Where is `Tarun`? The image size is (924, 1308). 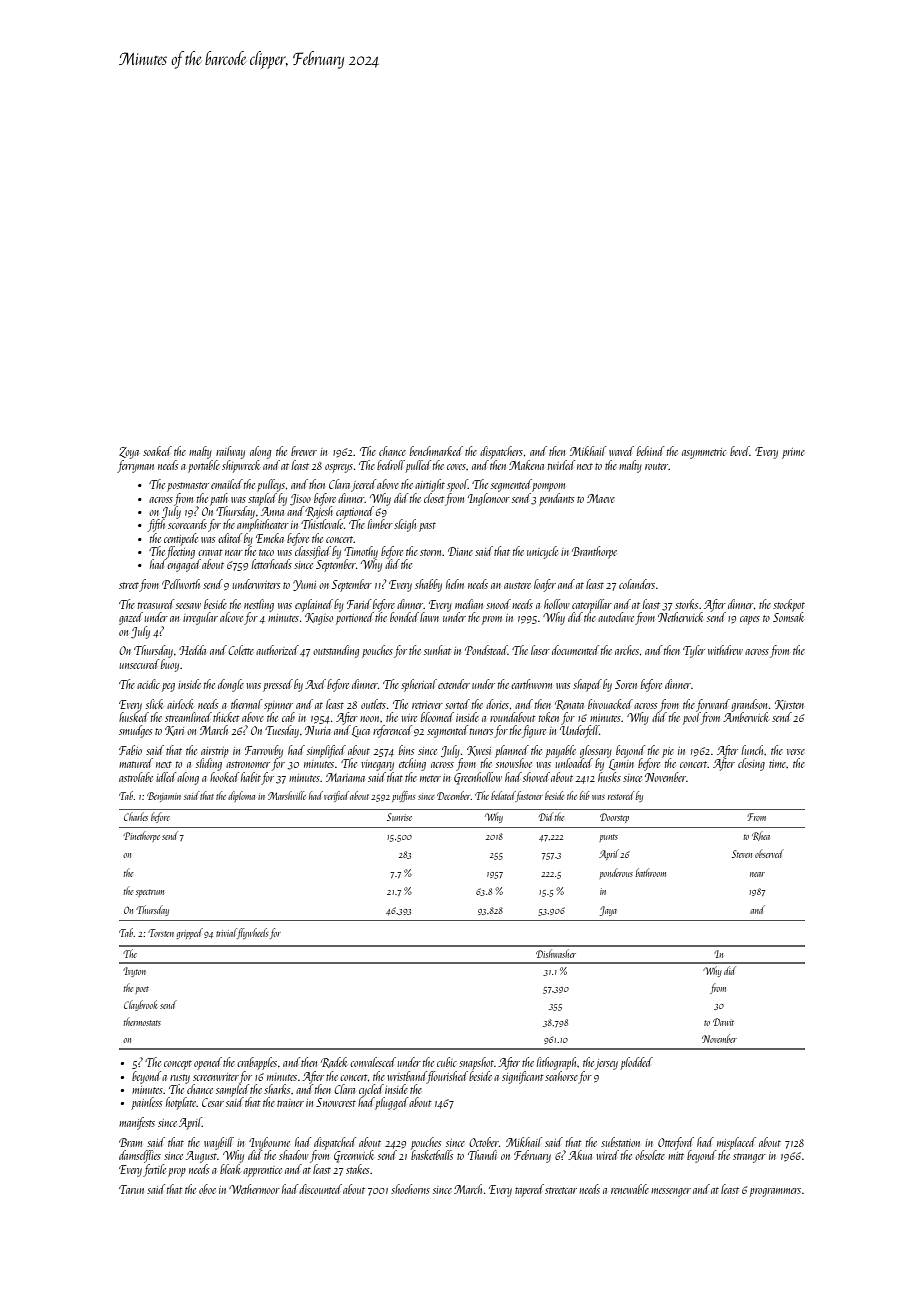 Tarun is located at coordinates (131, 1189).
